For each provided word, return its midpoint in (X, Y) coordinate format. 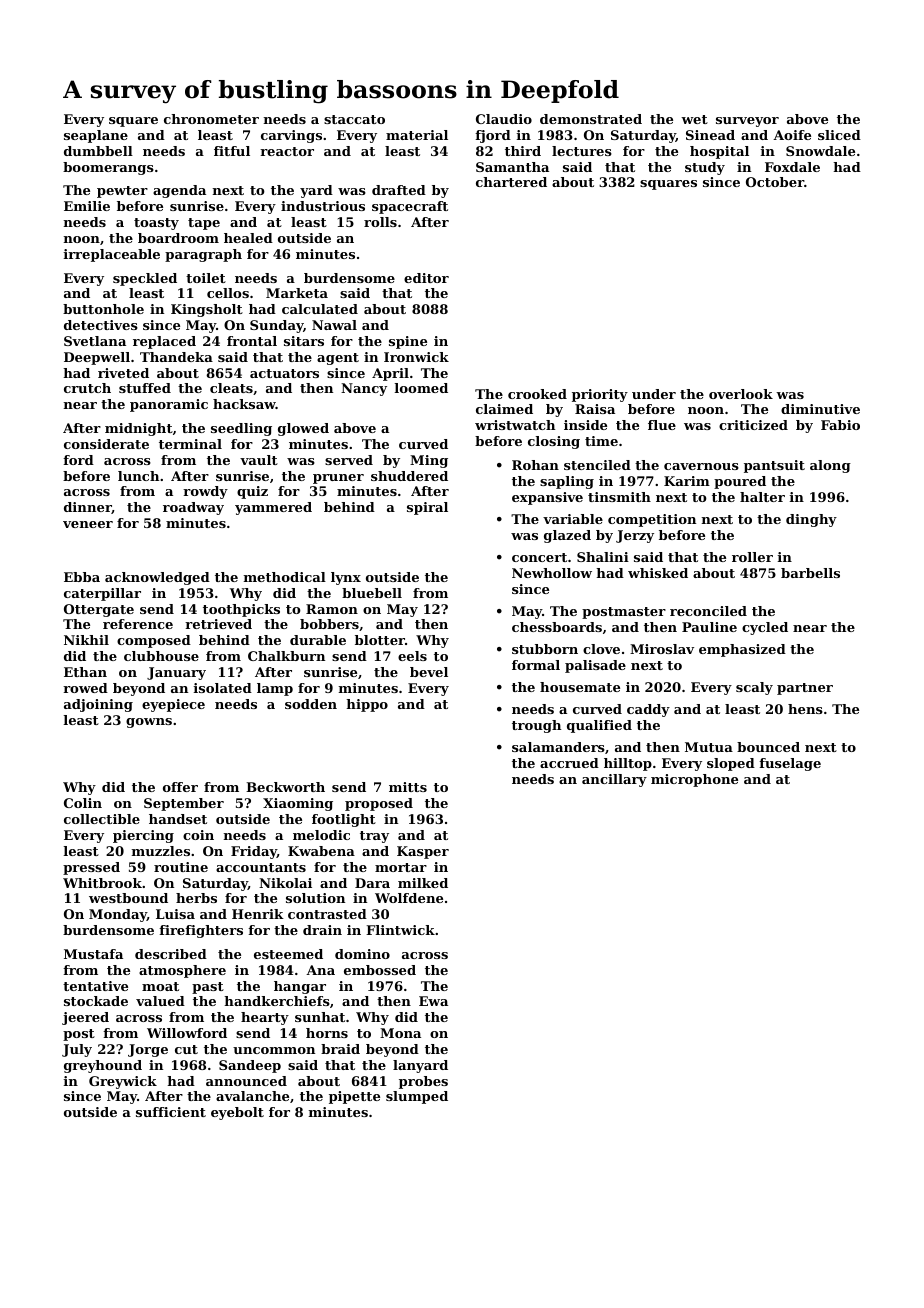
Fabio (840, 425)
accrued (569, 763)
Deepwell (97, 358)
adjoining (98, 705)
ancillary (614, 780)
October (775, 182)
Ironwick (416, 357)
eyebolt (237, 1113)
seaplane (96, 136)
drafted (399, 190)
